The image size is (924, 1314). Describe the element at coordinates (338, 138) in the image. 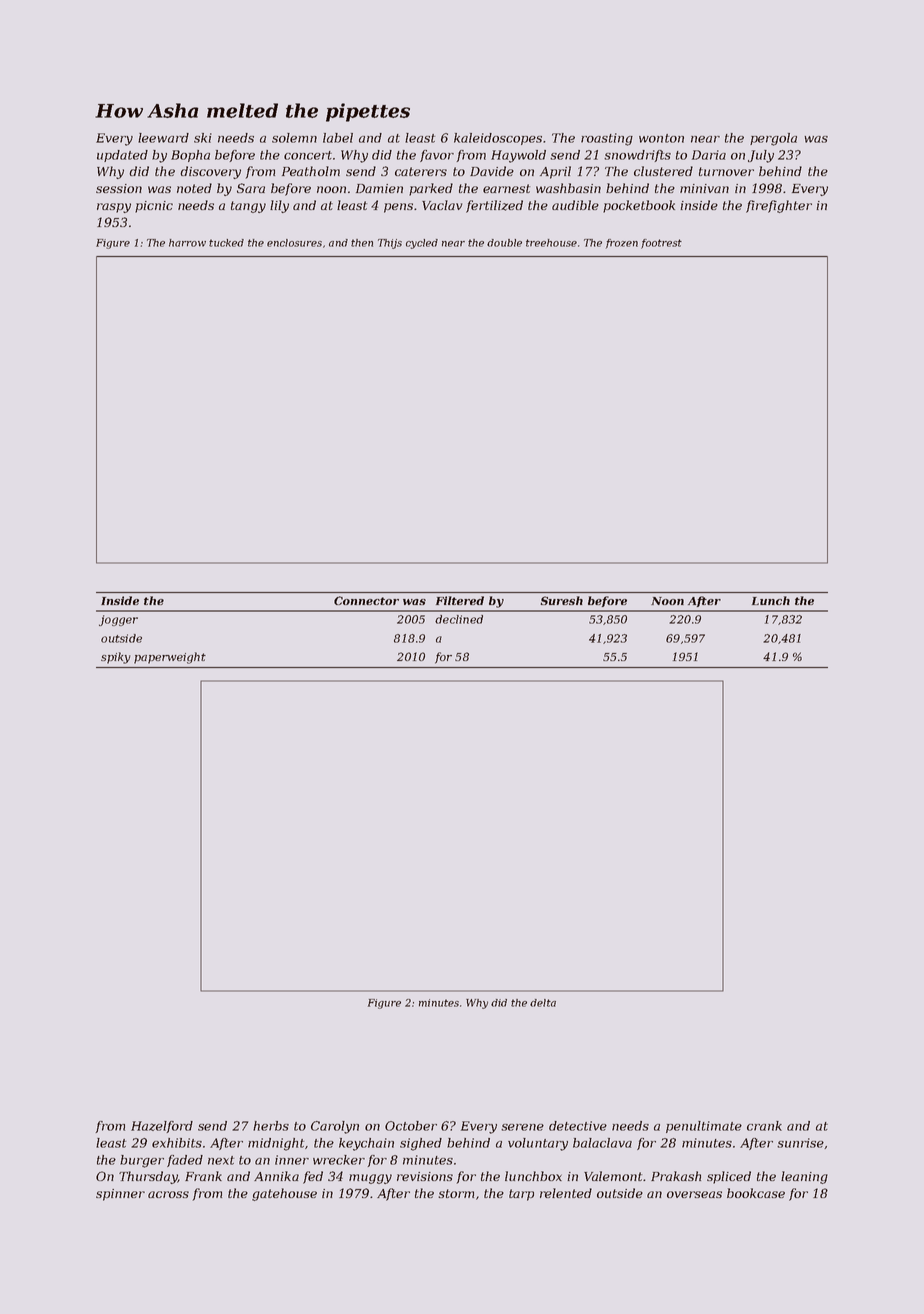

I see `label` at that location.
